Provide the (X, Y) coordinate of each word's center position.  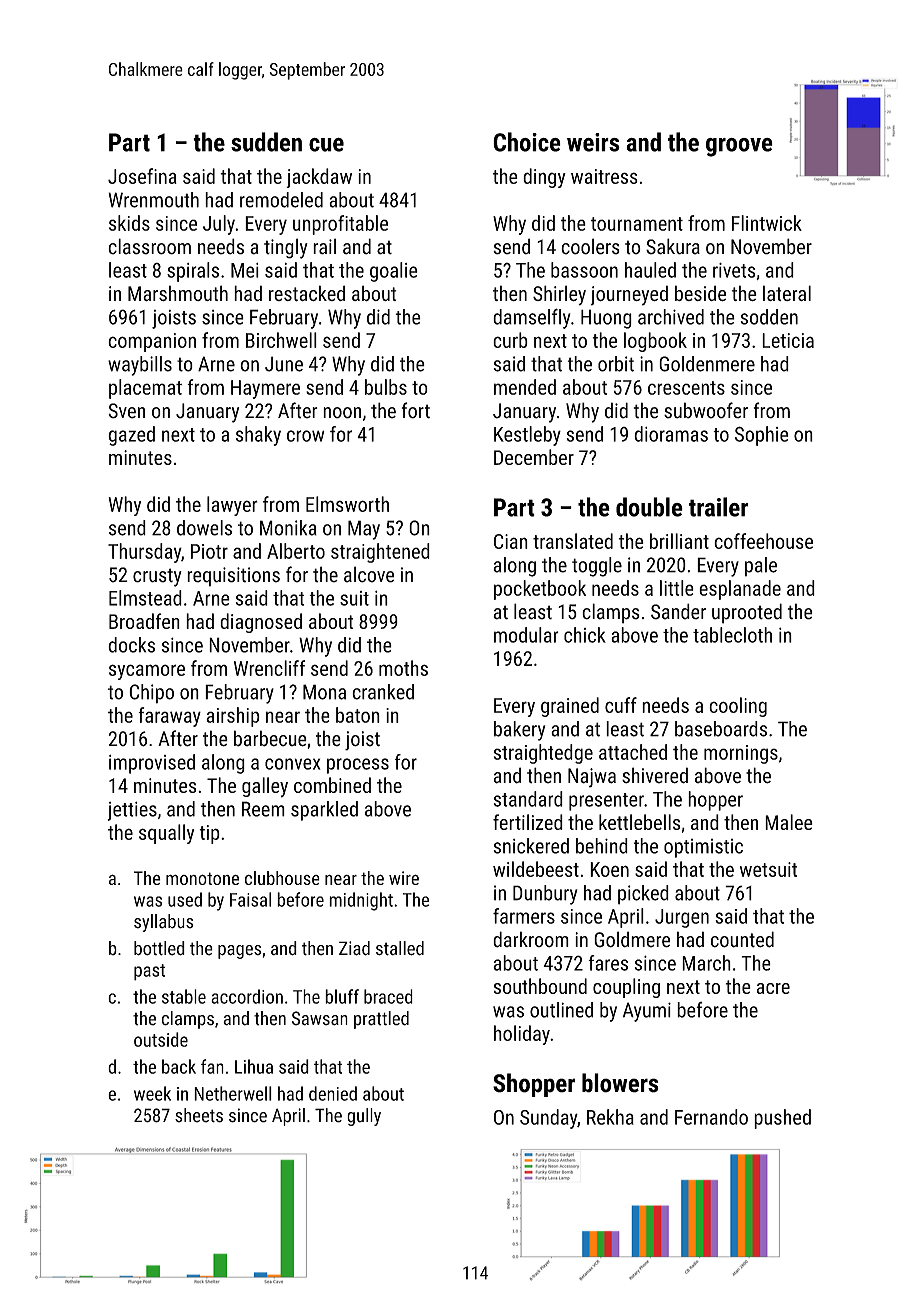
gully (364, 1117)
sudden (266, 142)
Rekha (610, 1117)
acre (773, 988)
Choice (527, 142)
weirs (593, 142)
